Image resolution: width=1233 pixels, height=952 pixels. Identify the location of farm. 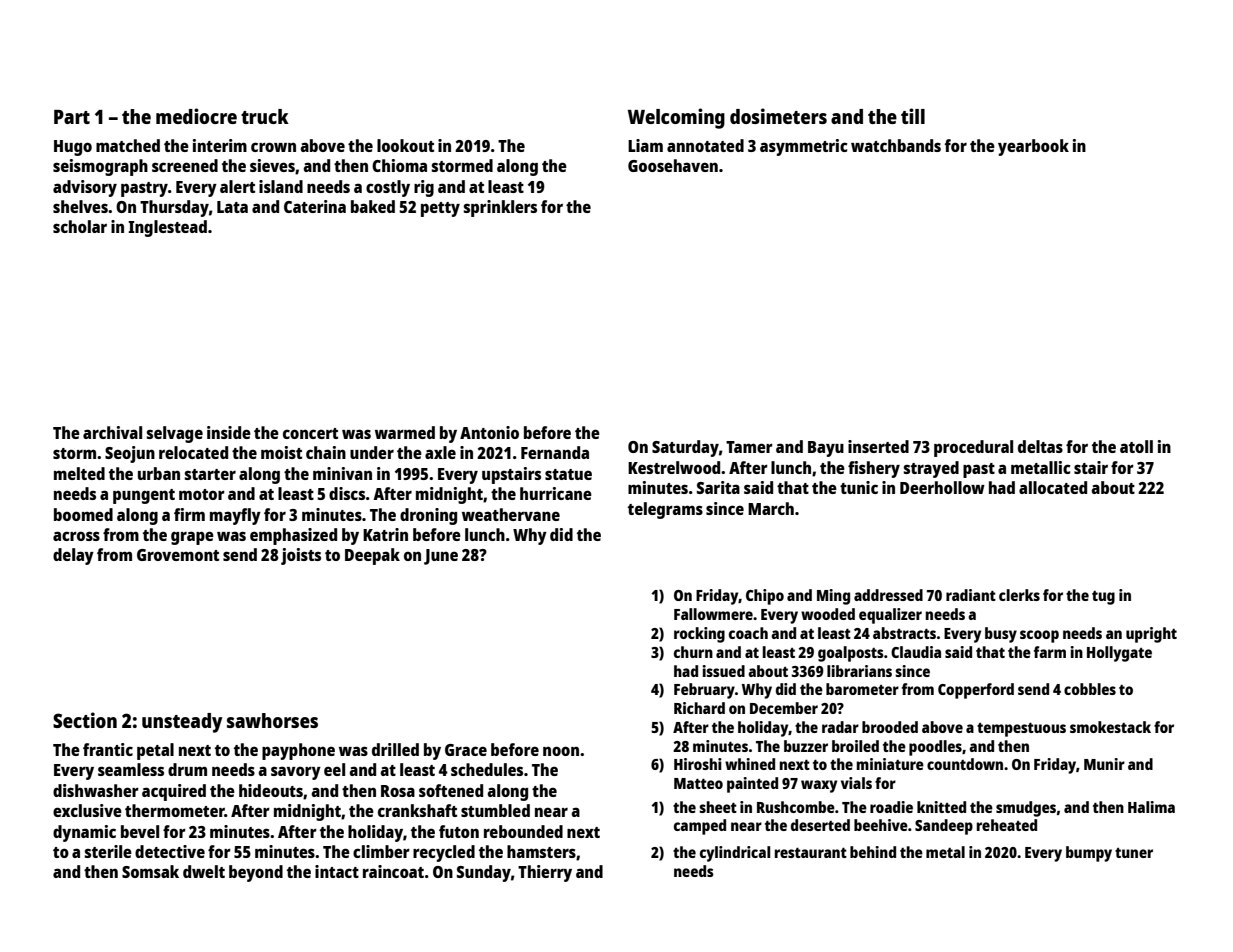
(1050, 652).
